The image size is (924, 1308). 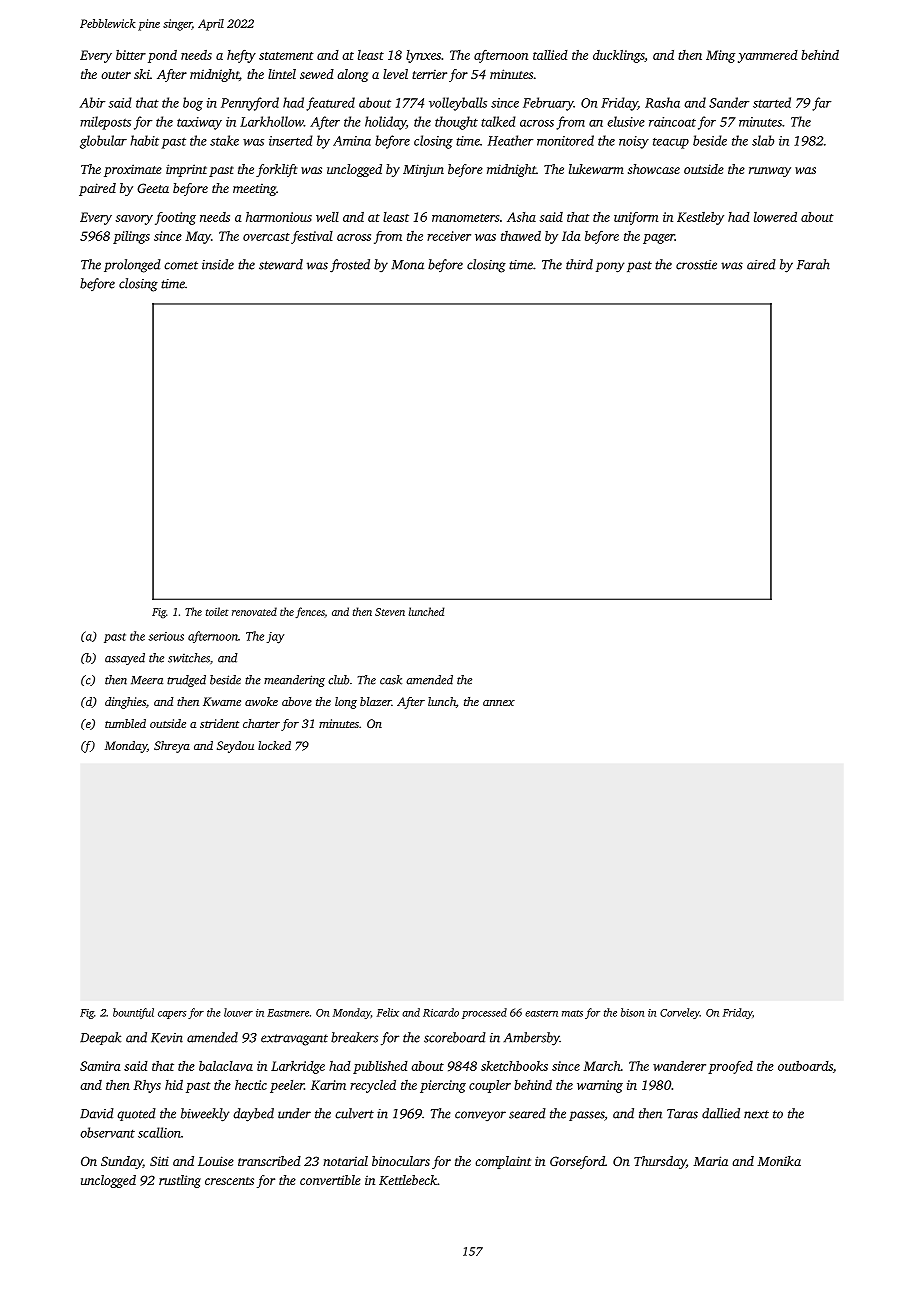 What do you see at coordinates (390, 612) in the screenshot?
I see `Steven` at bounding box center [390, 612].
